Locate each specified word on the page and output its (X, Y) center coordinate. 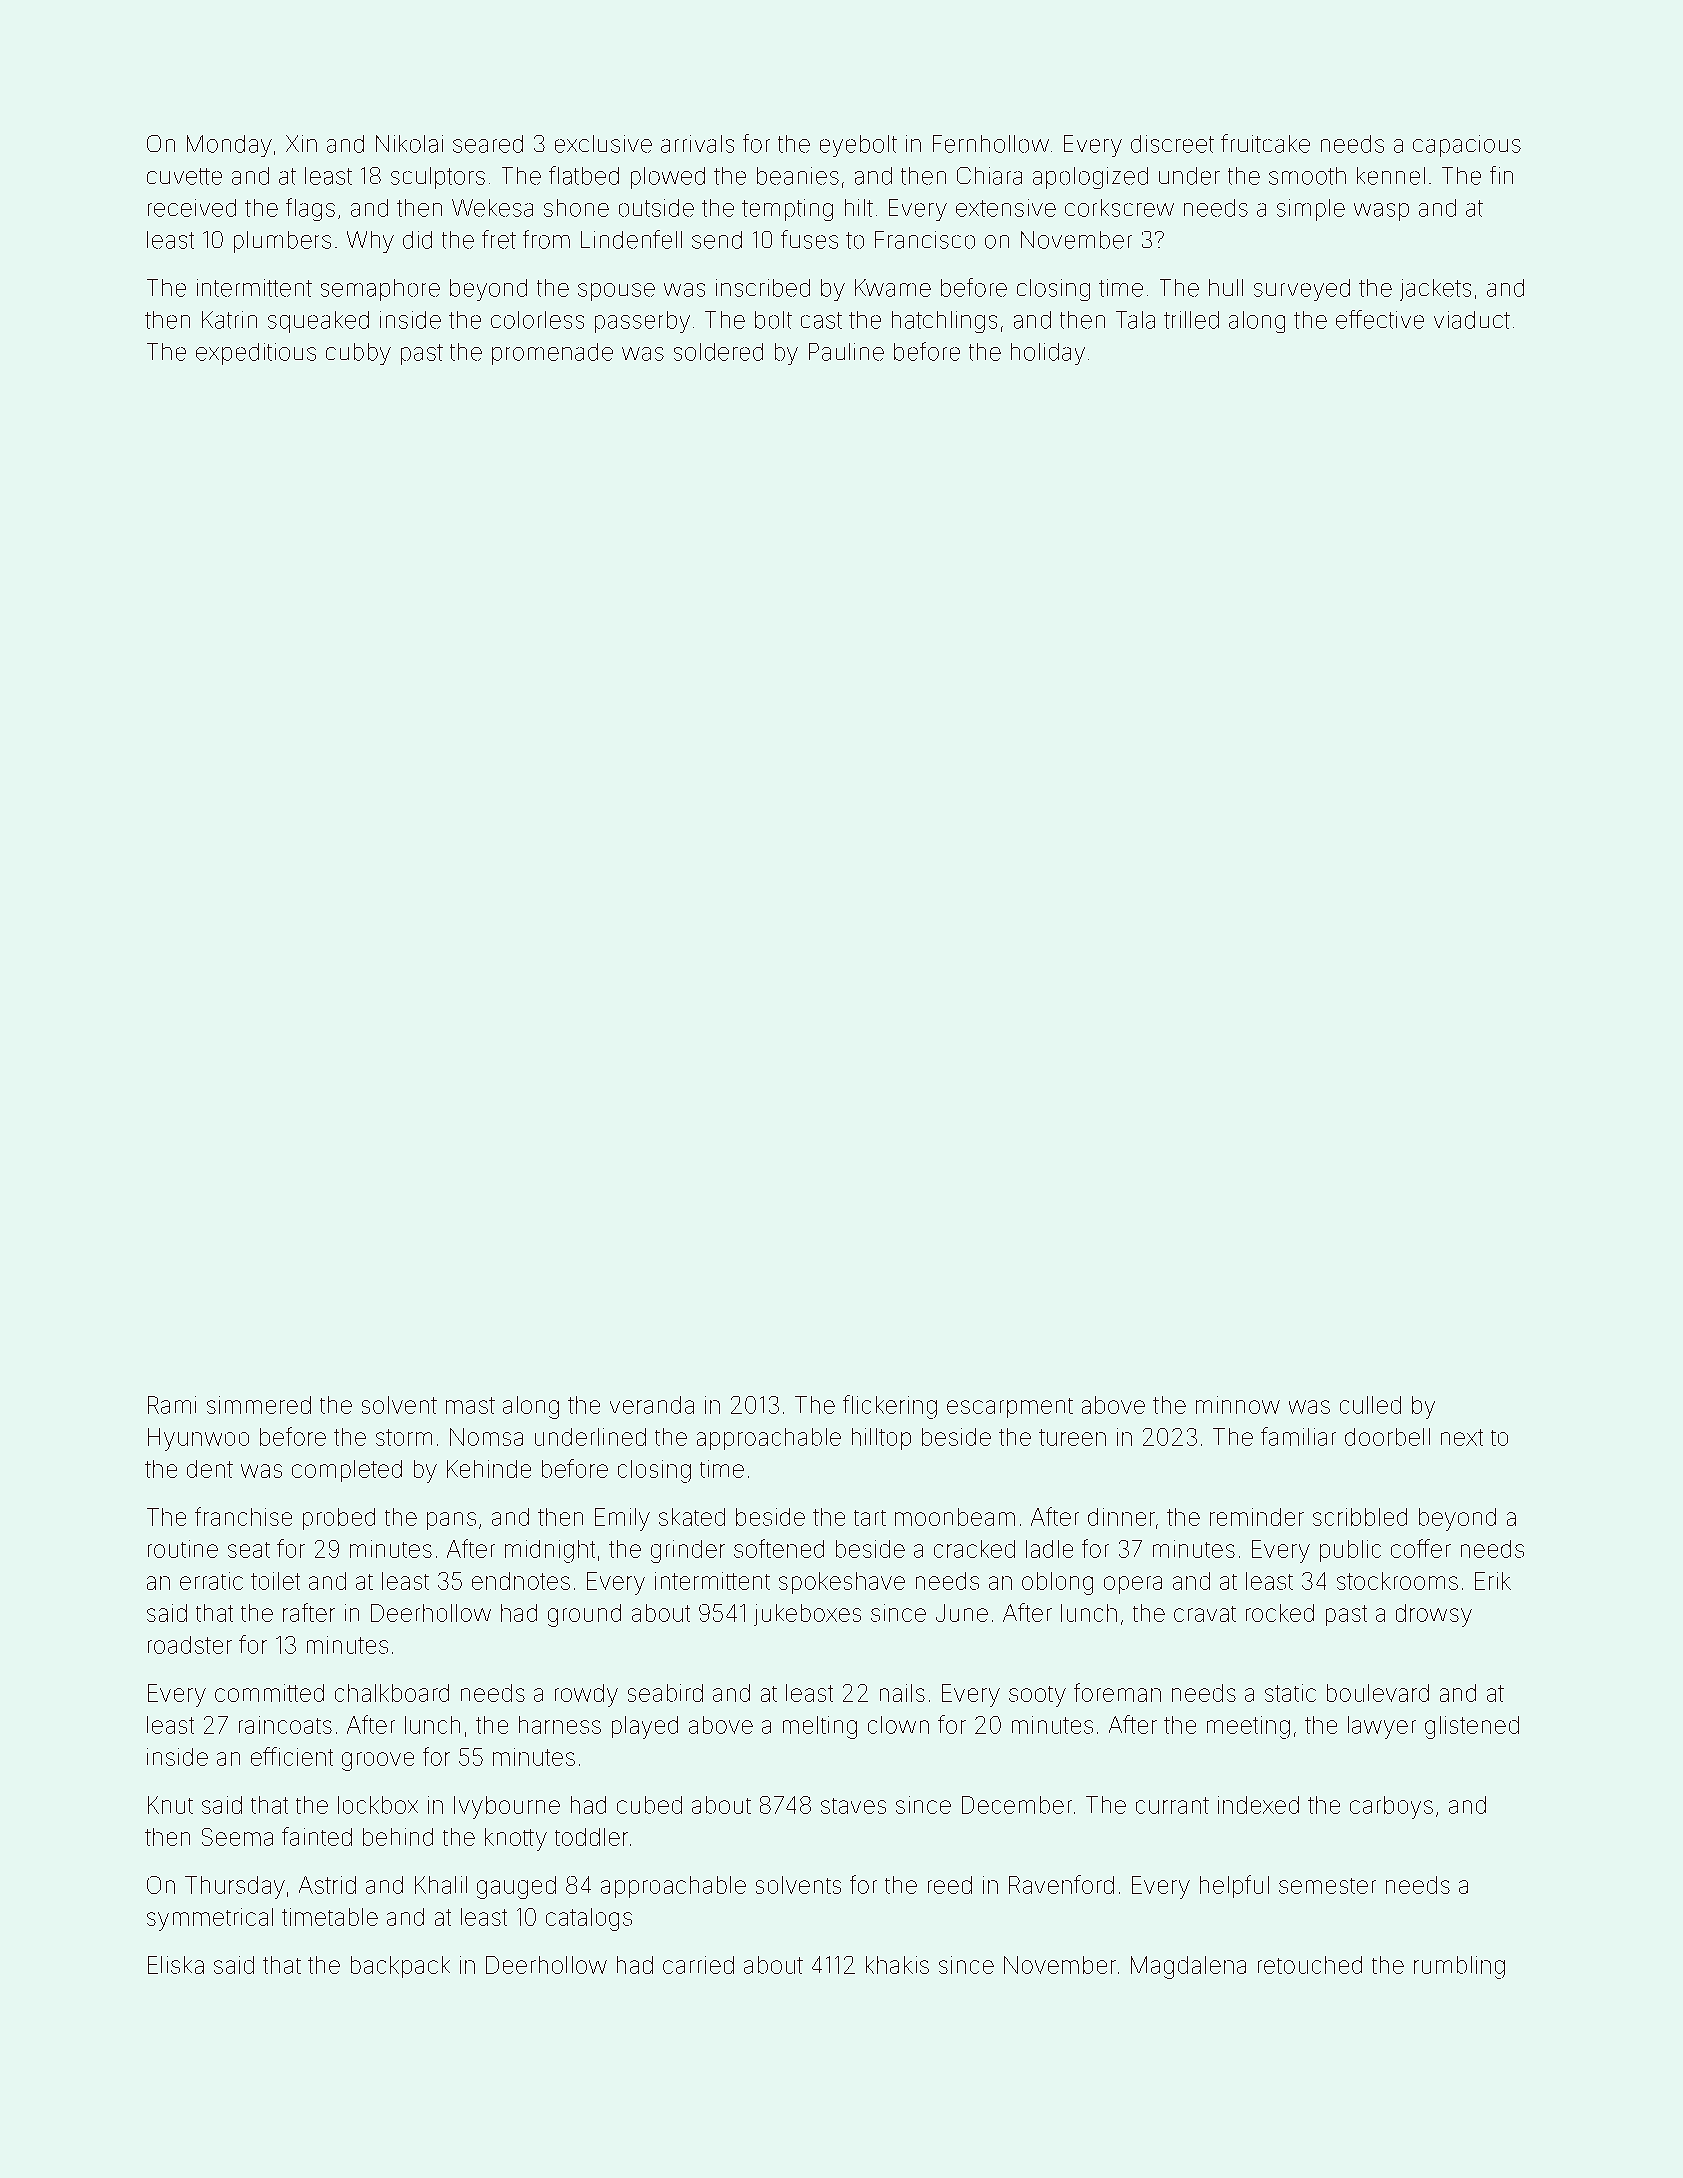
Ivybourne (507, 1807)
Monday (229, 146)
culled (1370, 1405)
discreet (1172, 144)
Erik (1493, 1581)
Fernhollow (991, 144)
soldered (718, 352)
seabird (665, 1693)
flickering (890, 1407)
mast (470, 1405)
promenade (552, 354)
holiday (1048, 354)
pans (451, 1521)
